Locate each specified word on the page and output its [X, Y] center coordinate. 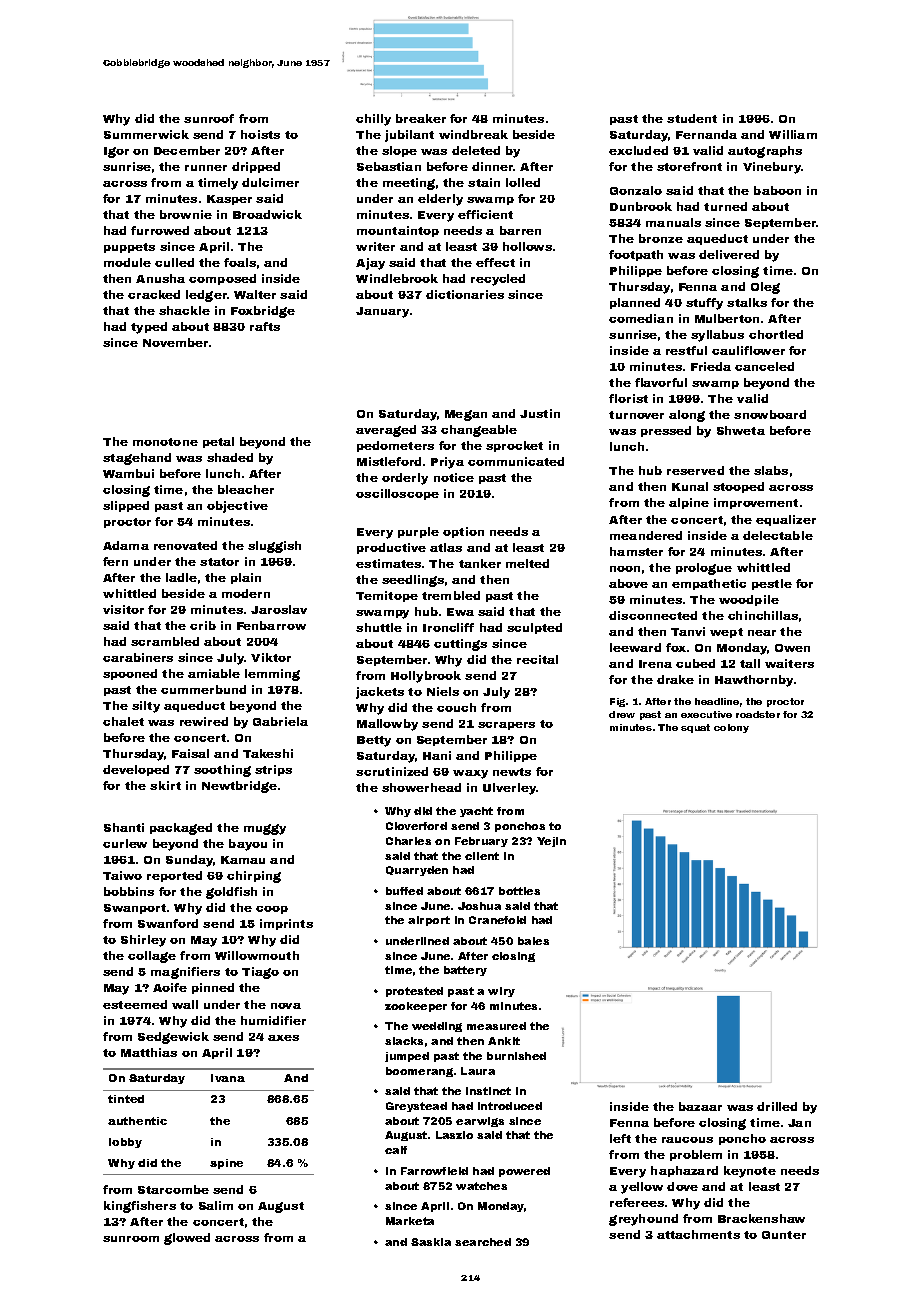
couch [456, 707]
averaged [386, 431]
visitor [123, 609]
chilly [373, 120]
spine [226, 1164]
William [793, 134]
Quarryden [417, 871]
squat [695, 728]
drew [622, 714]
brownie [186, 214]
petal [218, 442]
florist [628, 398]
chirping [254, 877]
